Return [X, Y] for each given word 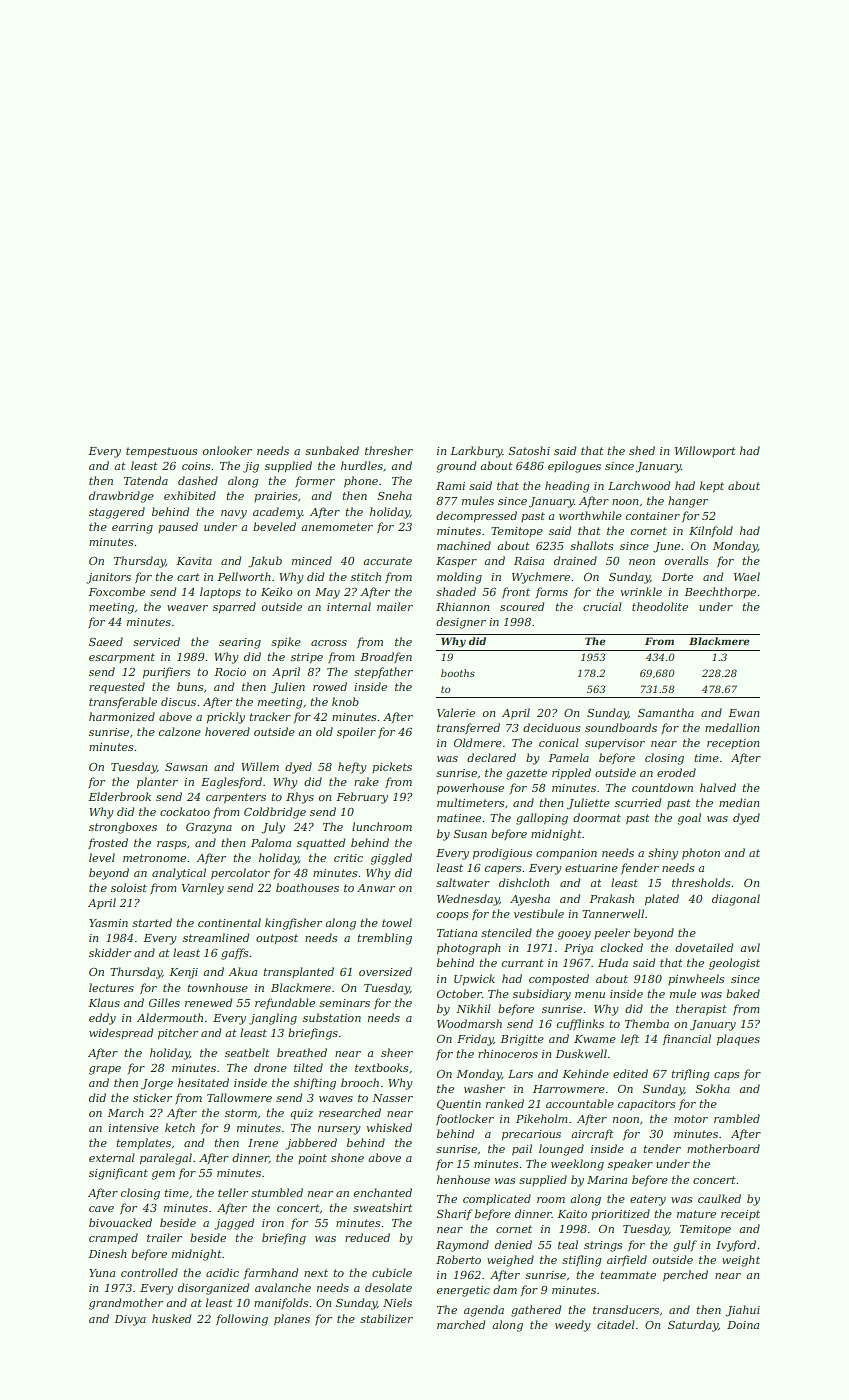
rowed [330, 686]
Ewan [744, 713]
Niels [397, 1302]
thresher [389, 450]
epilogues [574, 467]
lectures [111, 987]
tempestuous [161, 452]
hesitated [203, 1082]
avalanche [283, 1287]
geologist [734, 964]
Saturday [693, 1326]
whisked [389, 1127]
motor [691, 1119]
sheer [397, 1052]
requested [117, 688]
